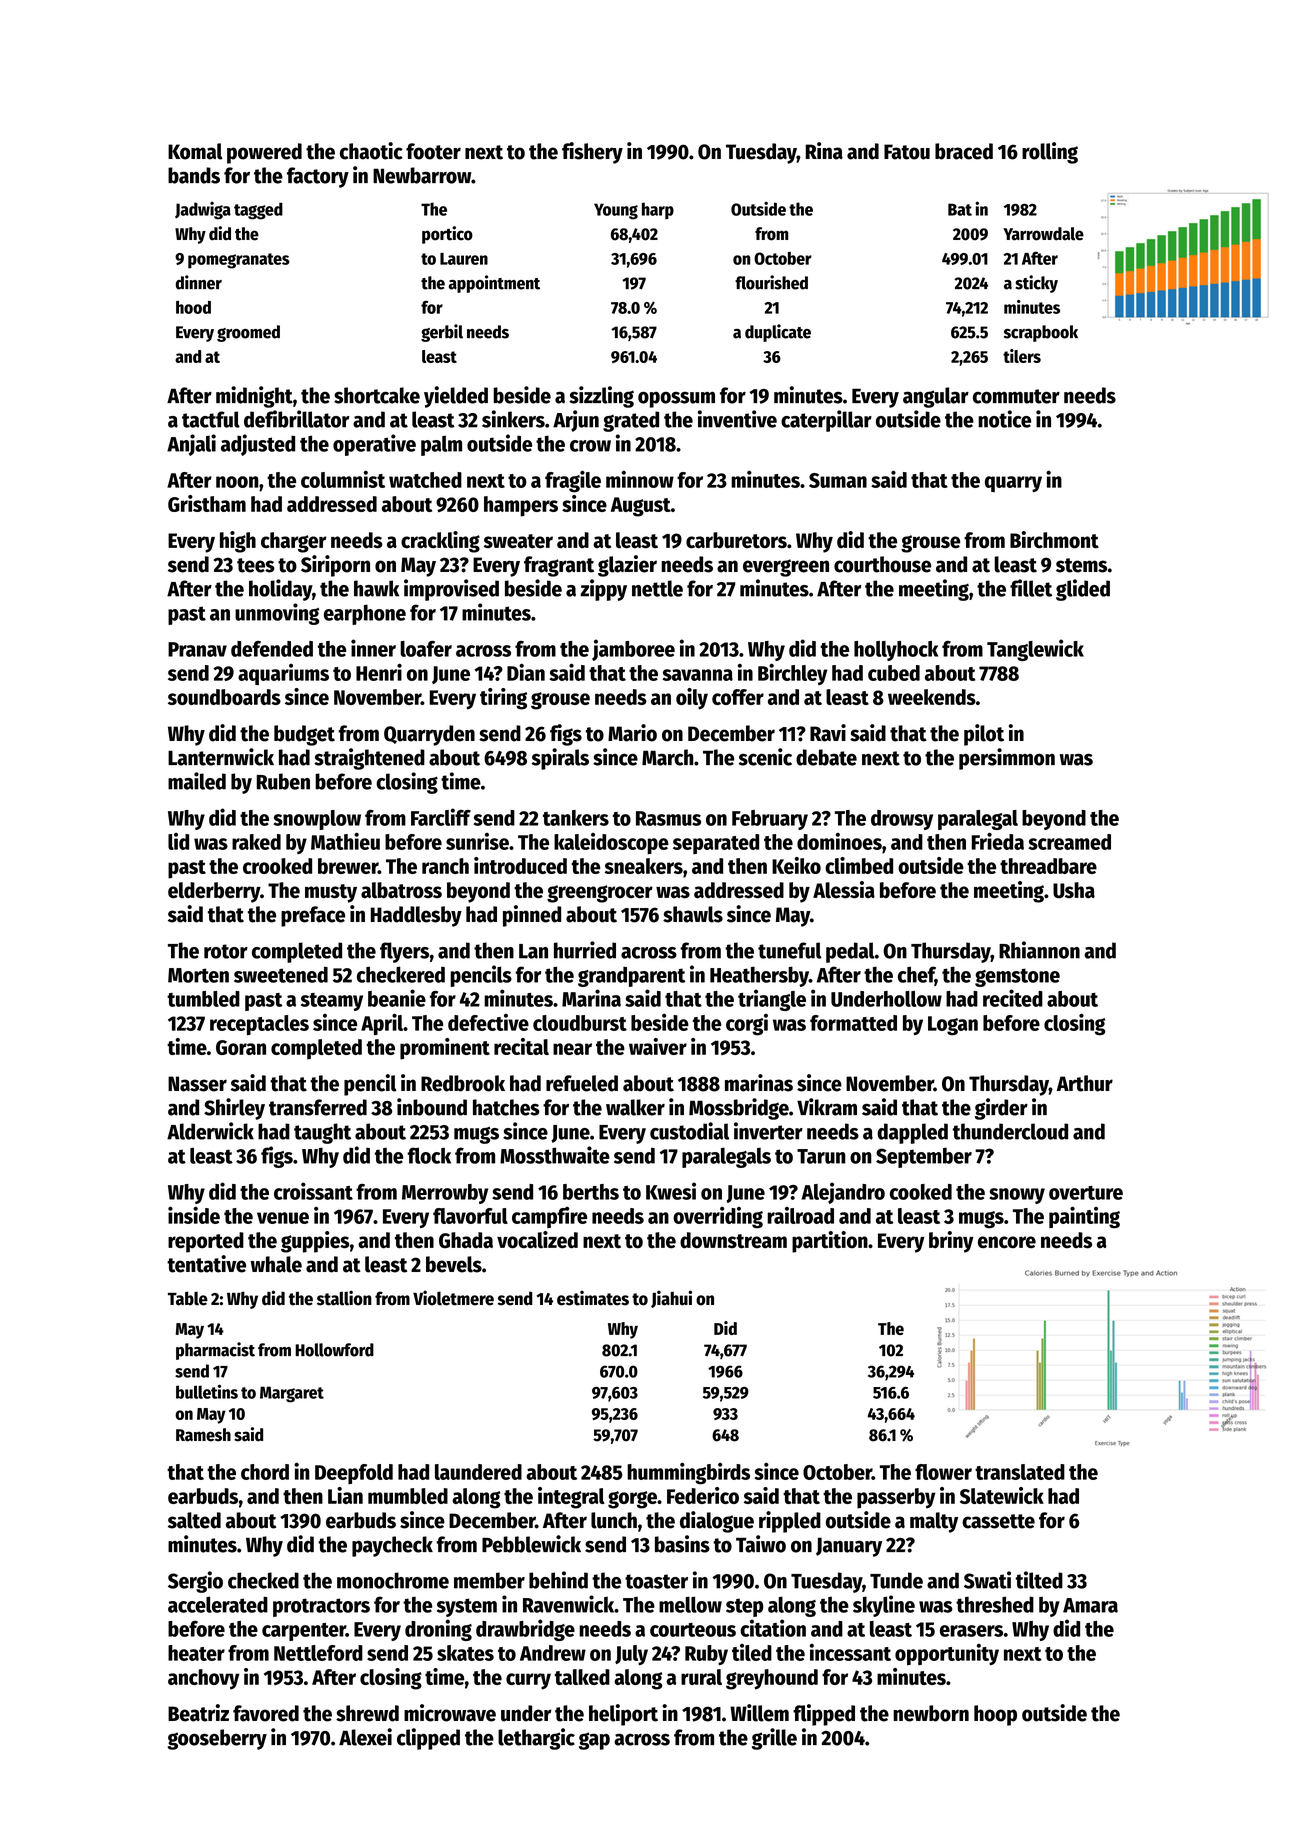 The height and width of the image is (1828, 1293). Describe the element at coordinates (1084, 1217) in the image. I see `painting` at that location.
